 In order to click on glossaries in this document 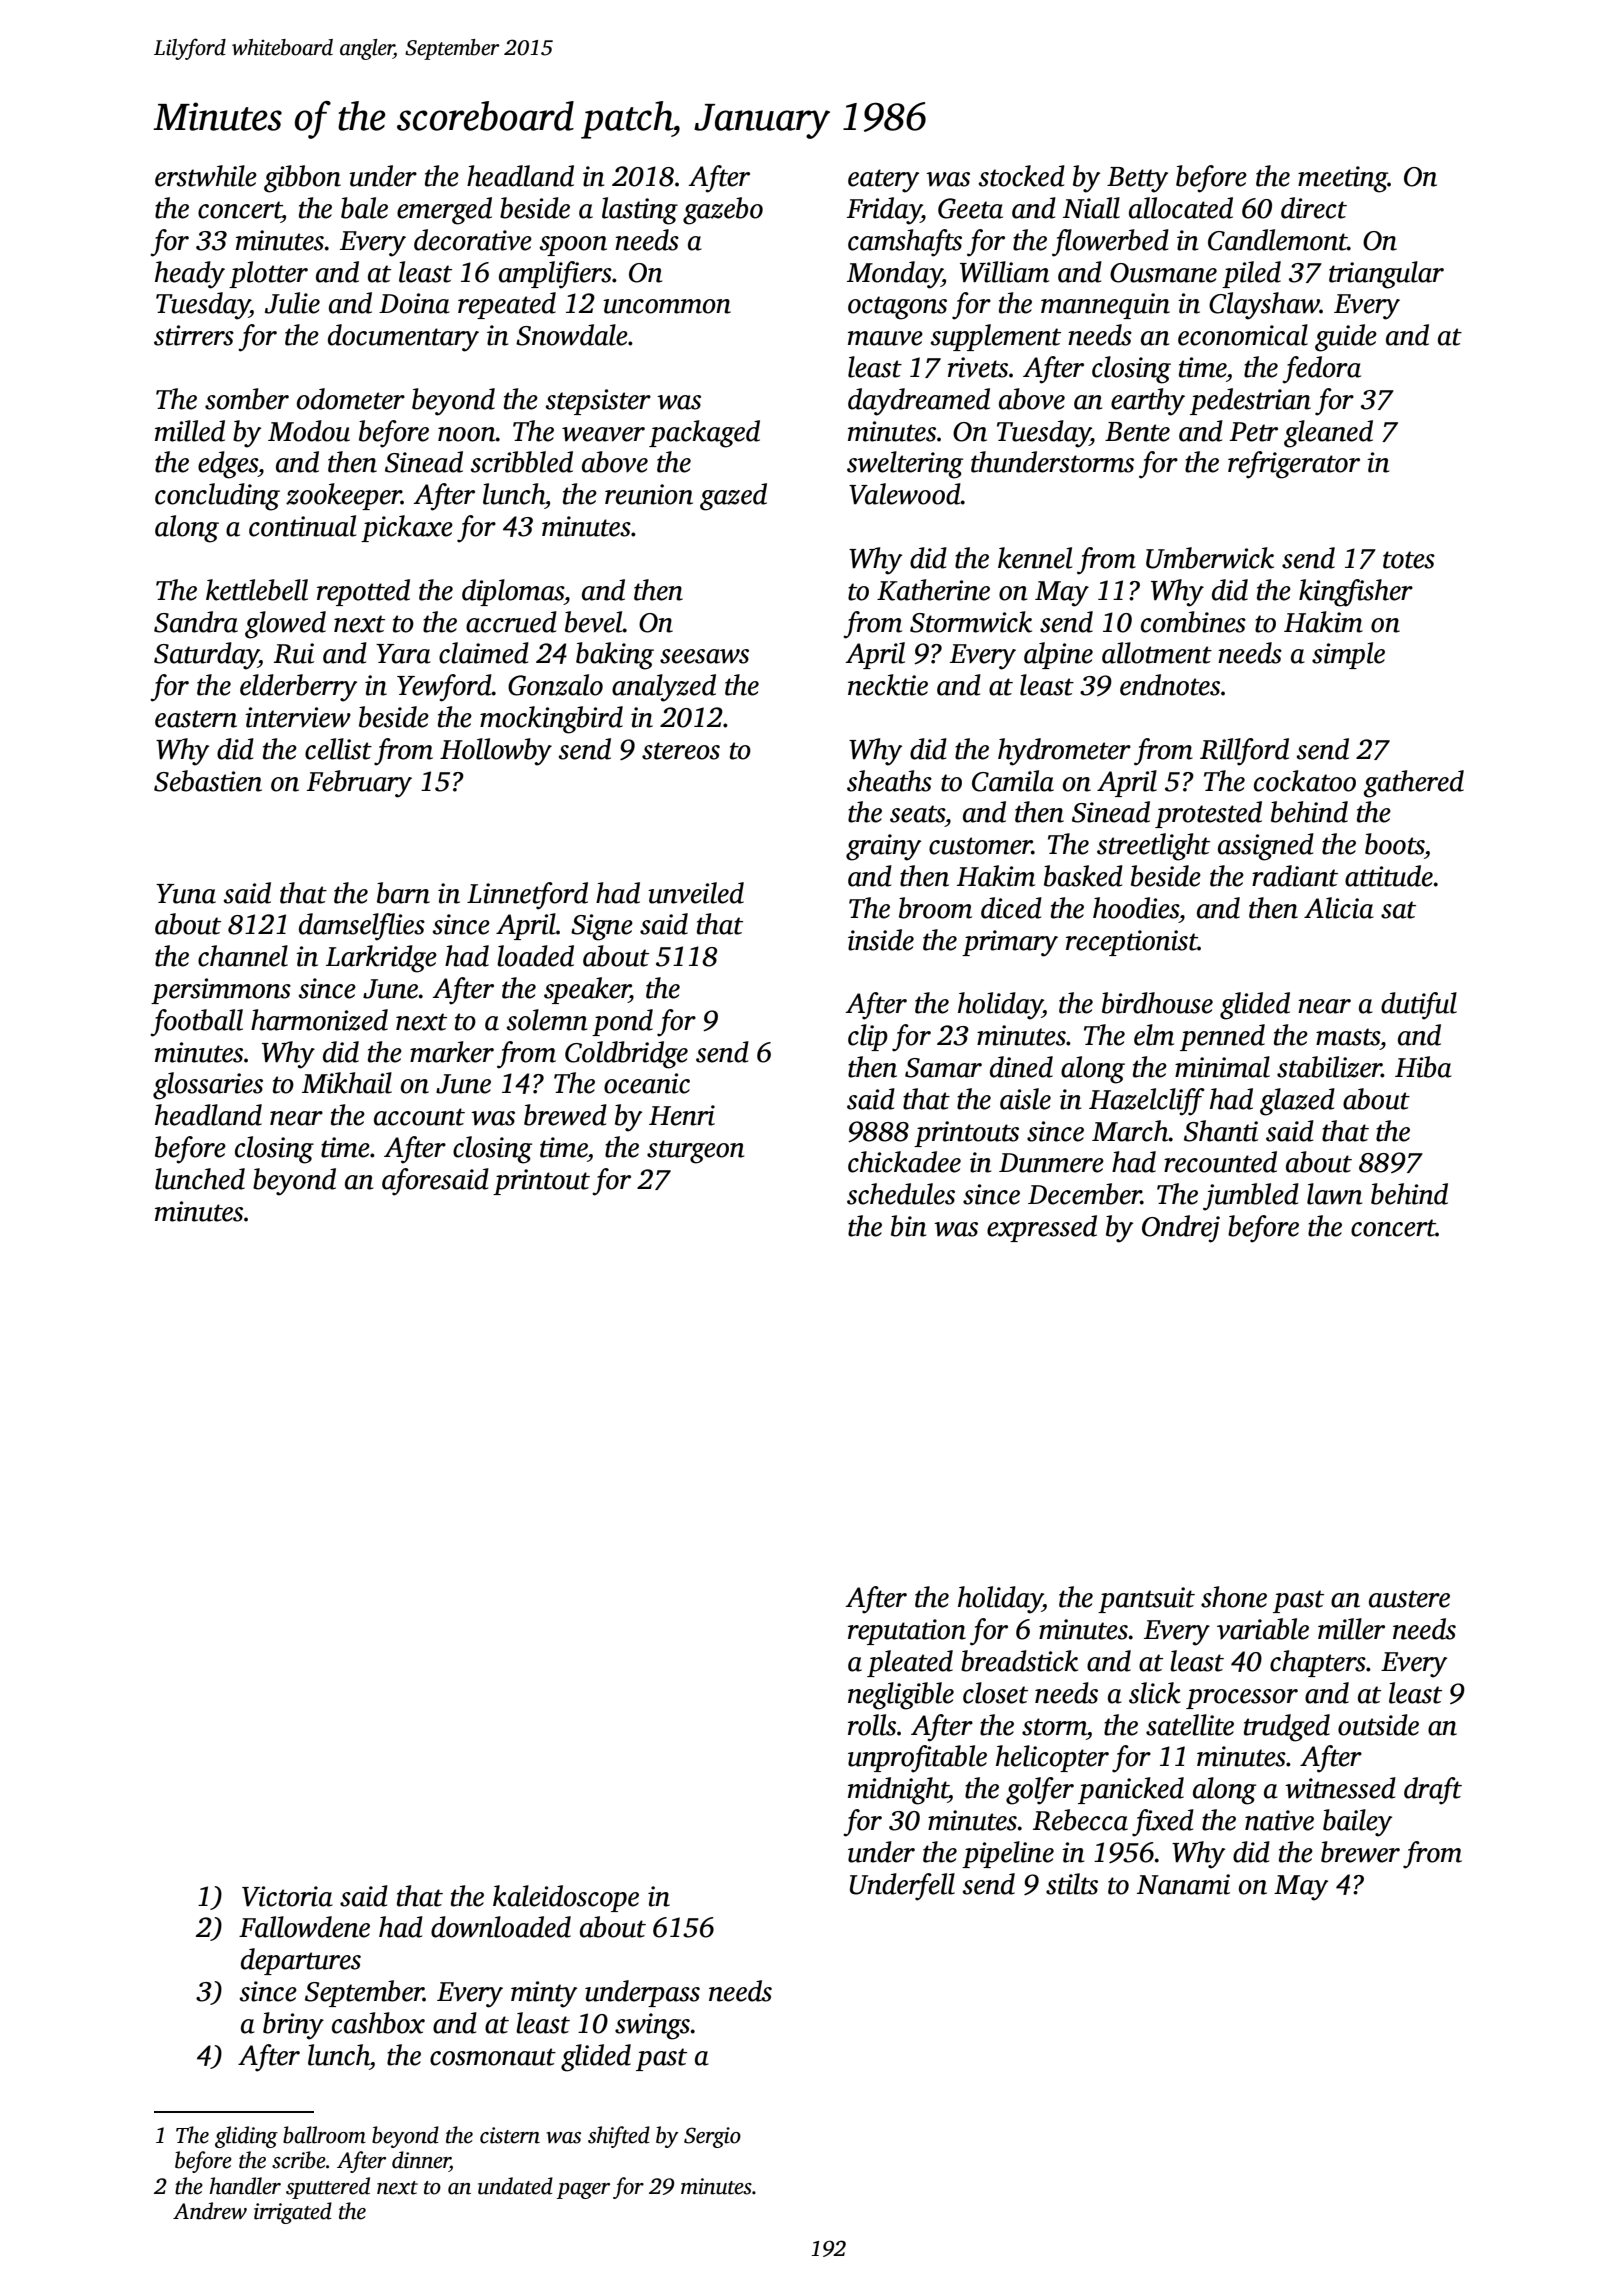, I will do `click(208, 1086)`.
